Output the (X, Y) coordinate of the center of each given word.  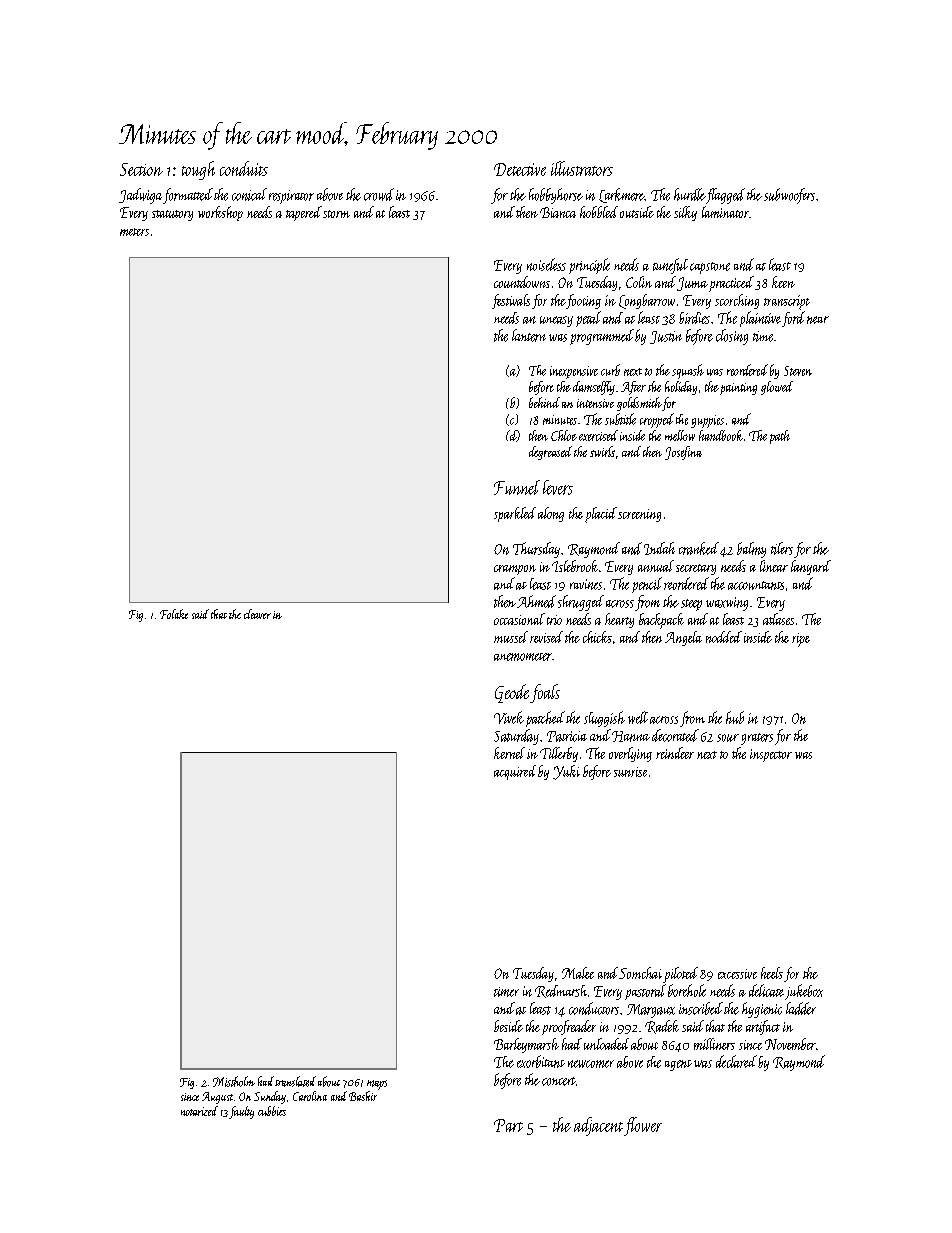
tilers (782, 548)
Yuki (566, 772)
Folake (174, 614)
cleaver (257, 614)
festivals (511, 301)
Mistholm (234, 1081)
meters (134, 232)
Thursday (536, 550)
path (780, 437)
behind (544, 402)
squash (688, 371)
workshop (220, 213)
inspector (771, 755)
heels (772, 973)
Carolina (310, 1096)
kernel (509, 753)
